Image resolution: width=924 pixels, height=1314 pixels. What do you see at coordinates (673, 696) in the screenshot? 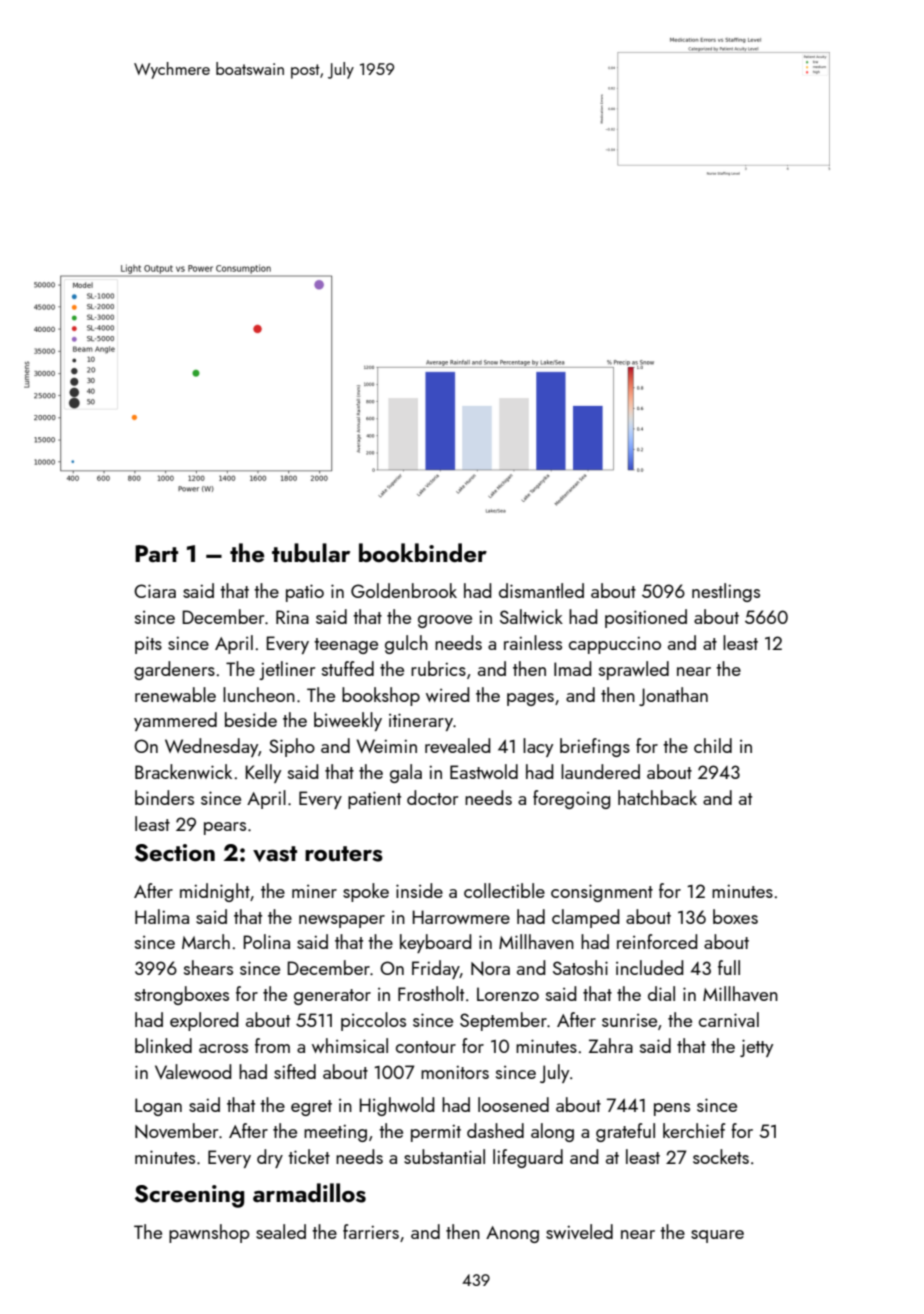
I see `Jonathan` at bounding box center [673, 696].
